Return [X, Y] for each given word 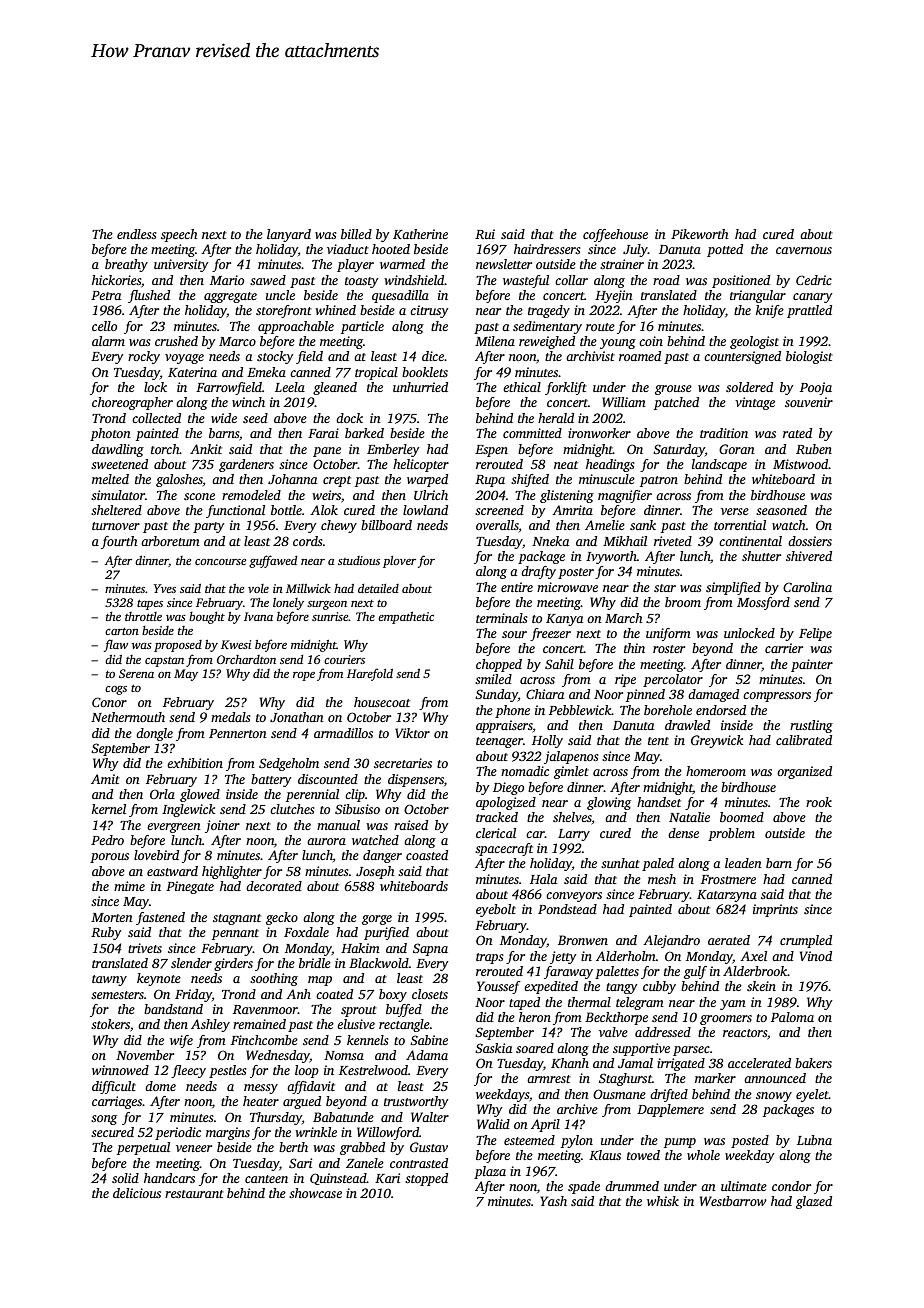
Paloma [792, 1017]
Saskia [493, 1048]
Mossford [763, 603]
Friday [193, 995]
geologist [754, 342]
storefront [284, 311]
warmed [402, 264]
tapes [150, 605]
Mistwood [801, 464]
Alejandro [671, 941]
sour [514, 634]
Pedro [107, 840]
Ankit [206, 449]
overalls [497, 525]
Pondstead [567, 909]
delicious [137, 1193]
